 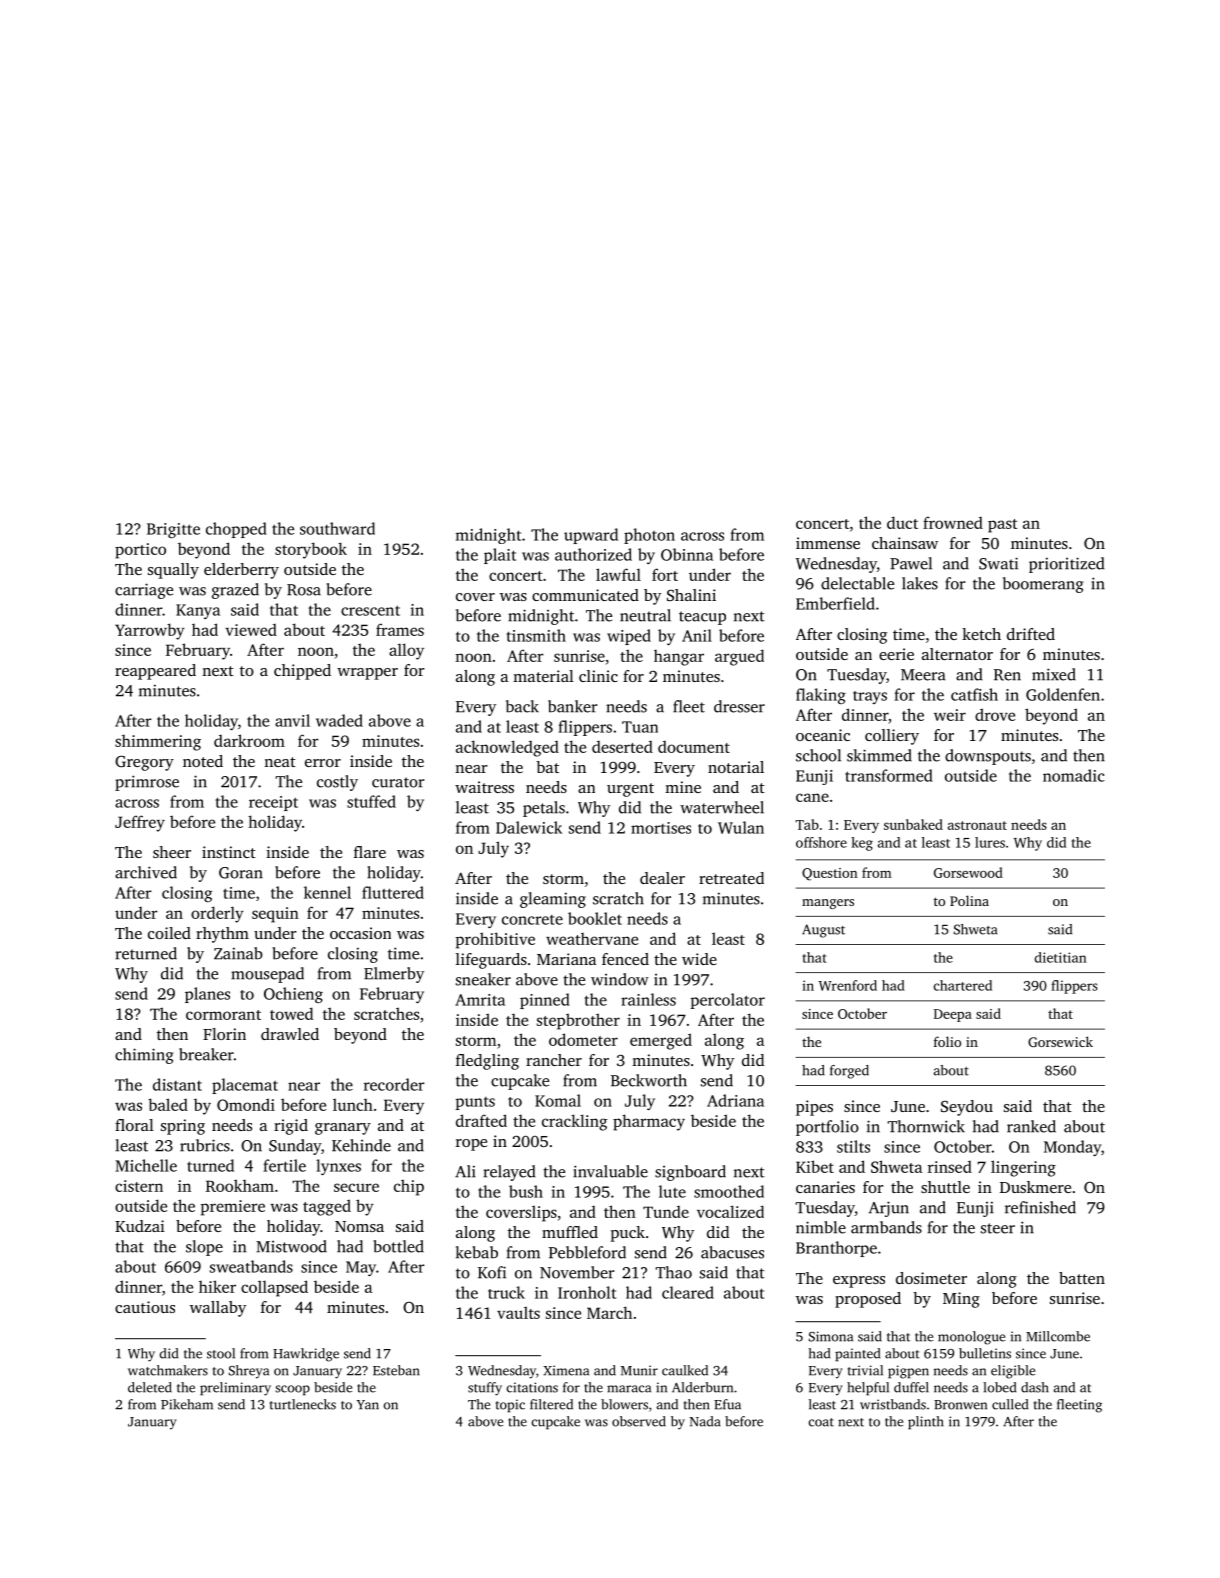 I want to click on Mariana, so click(x=566, y=959).
